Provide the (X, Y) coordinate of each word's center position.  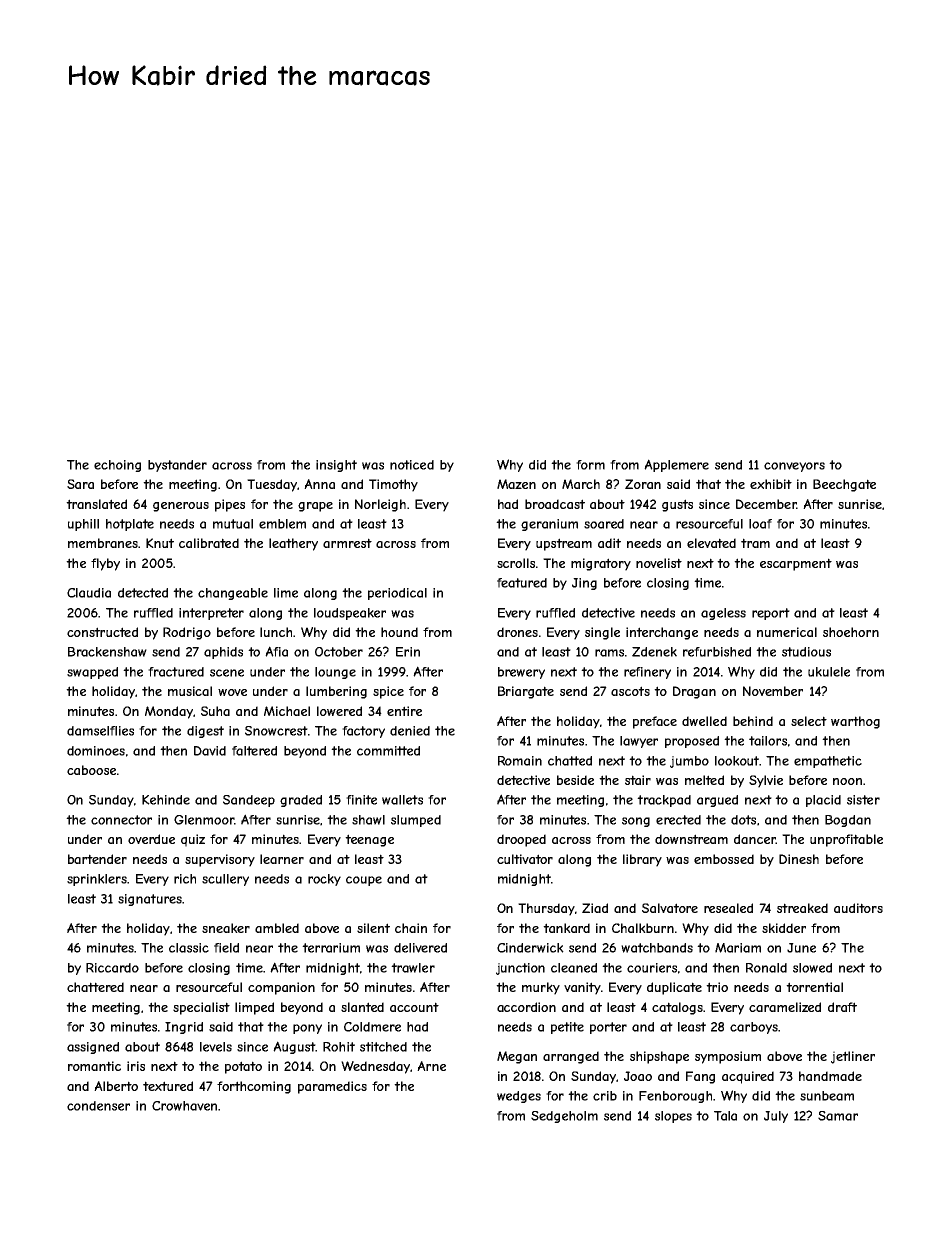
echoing (117, 466)
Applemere (676, 465)
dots (743, 820)
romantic (94, 1066)
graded (301, 801)
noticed (412, 465)
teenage (369, 840)
